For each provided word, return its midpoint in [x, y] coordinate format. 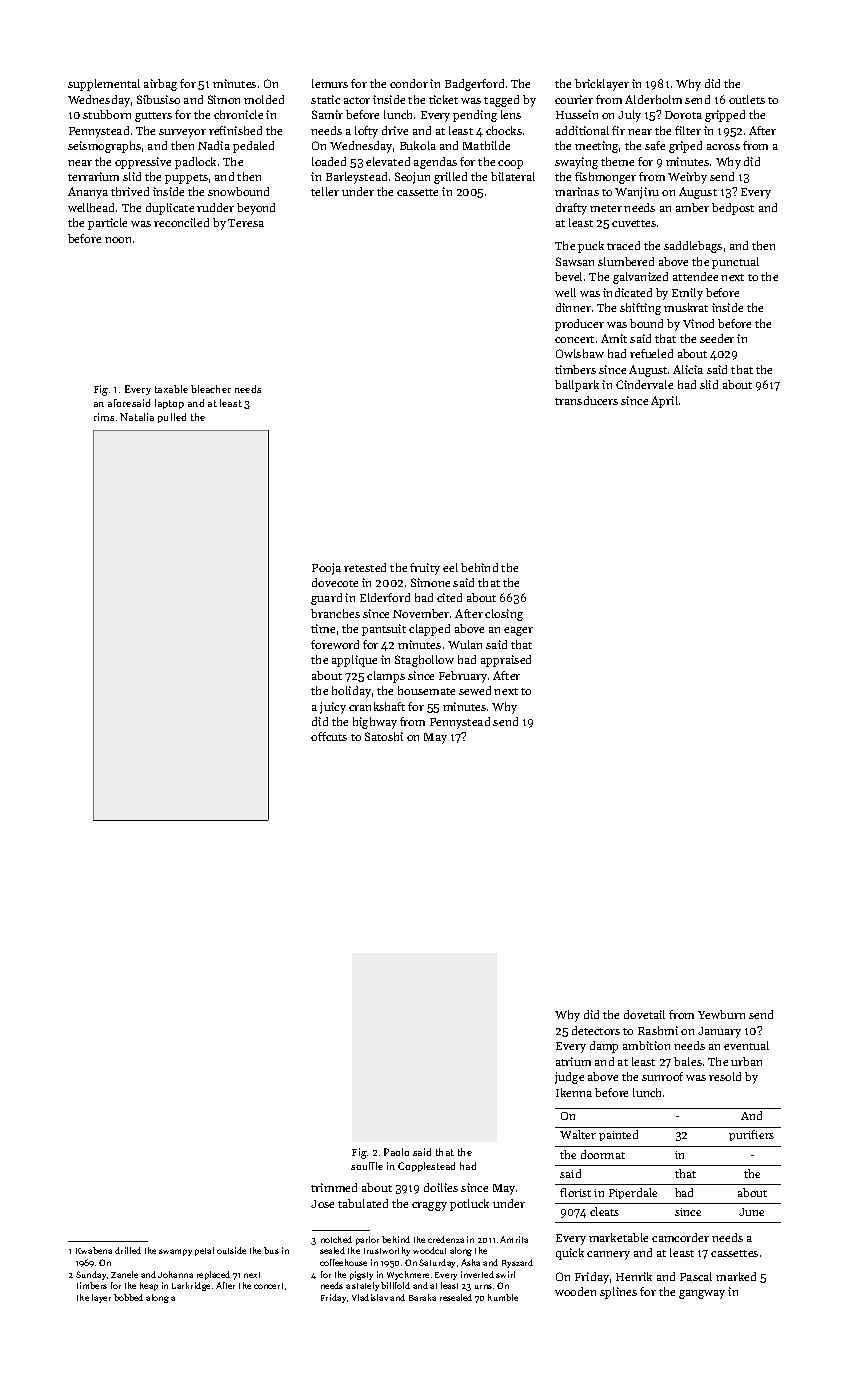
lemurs [330, 83]
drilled [128, 1250]
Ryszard [517, 1263]
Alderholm [653, 99]
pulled [172, 418]
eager [518, 631]
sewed [475, 690]
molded [264, 99]
